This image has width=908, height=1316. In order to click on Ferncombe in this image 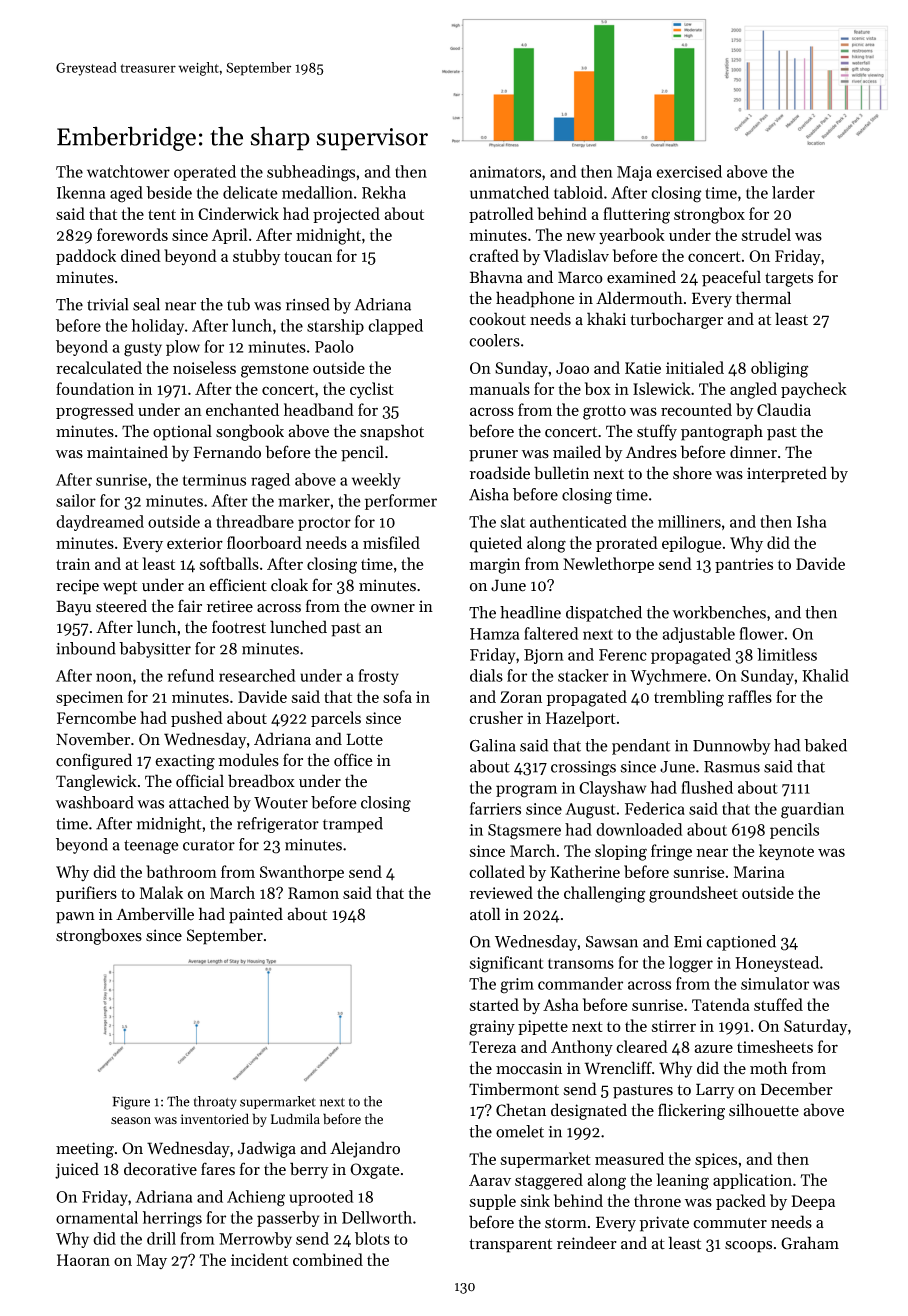, I will do `click(96, 717)`.
